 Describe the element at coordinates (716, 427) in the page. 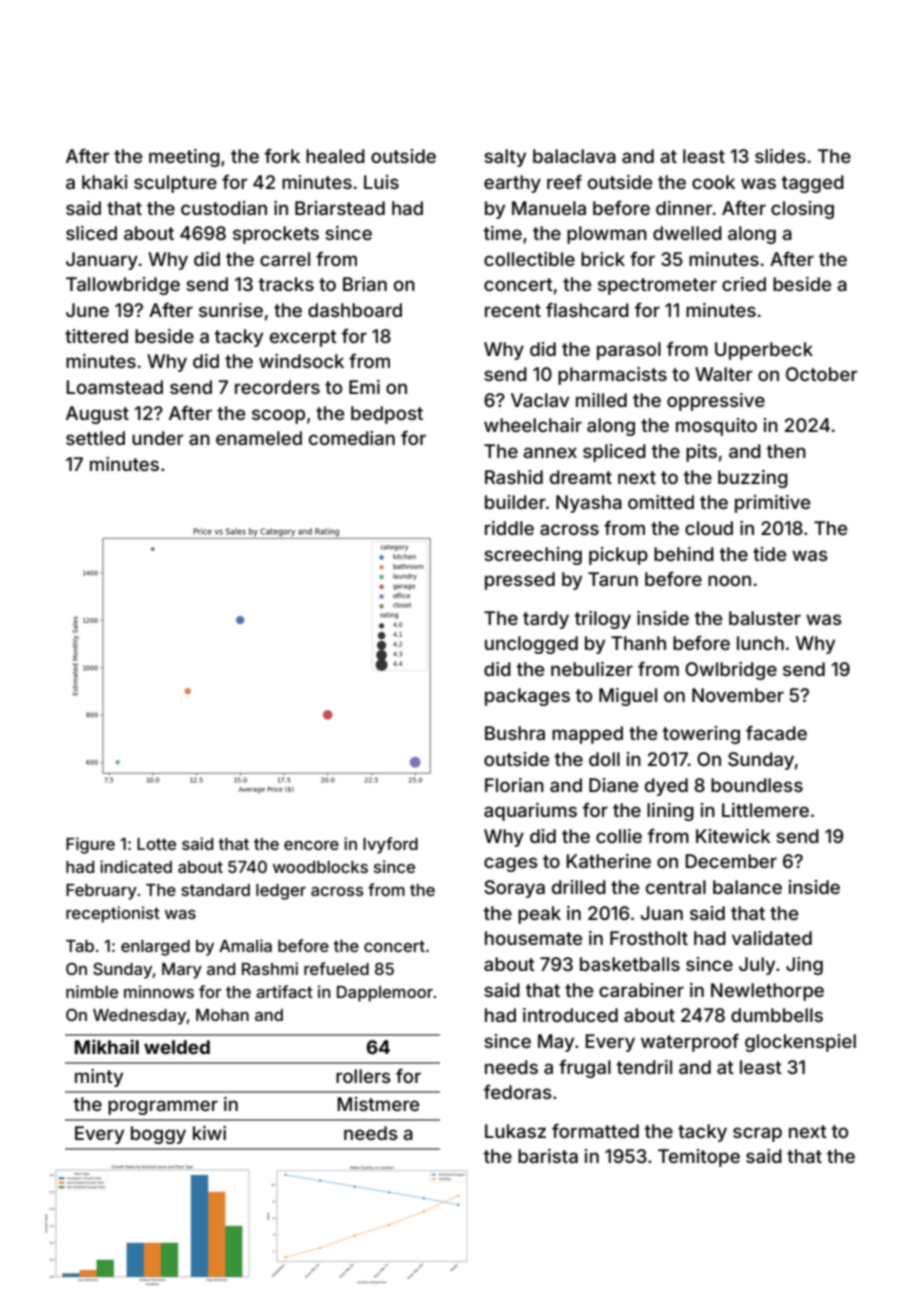

I see `mosquito` at that location.
